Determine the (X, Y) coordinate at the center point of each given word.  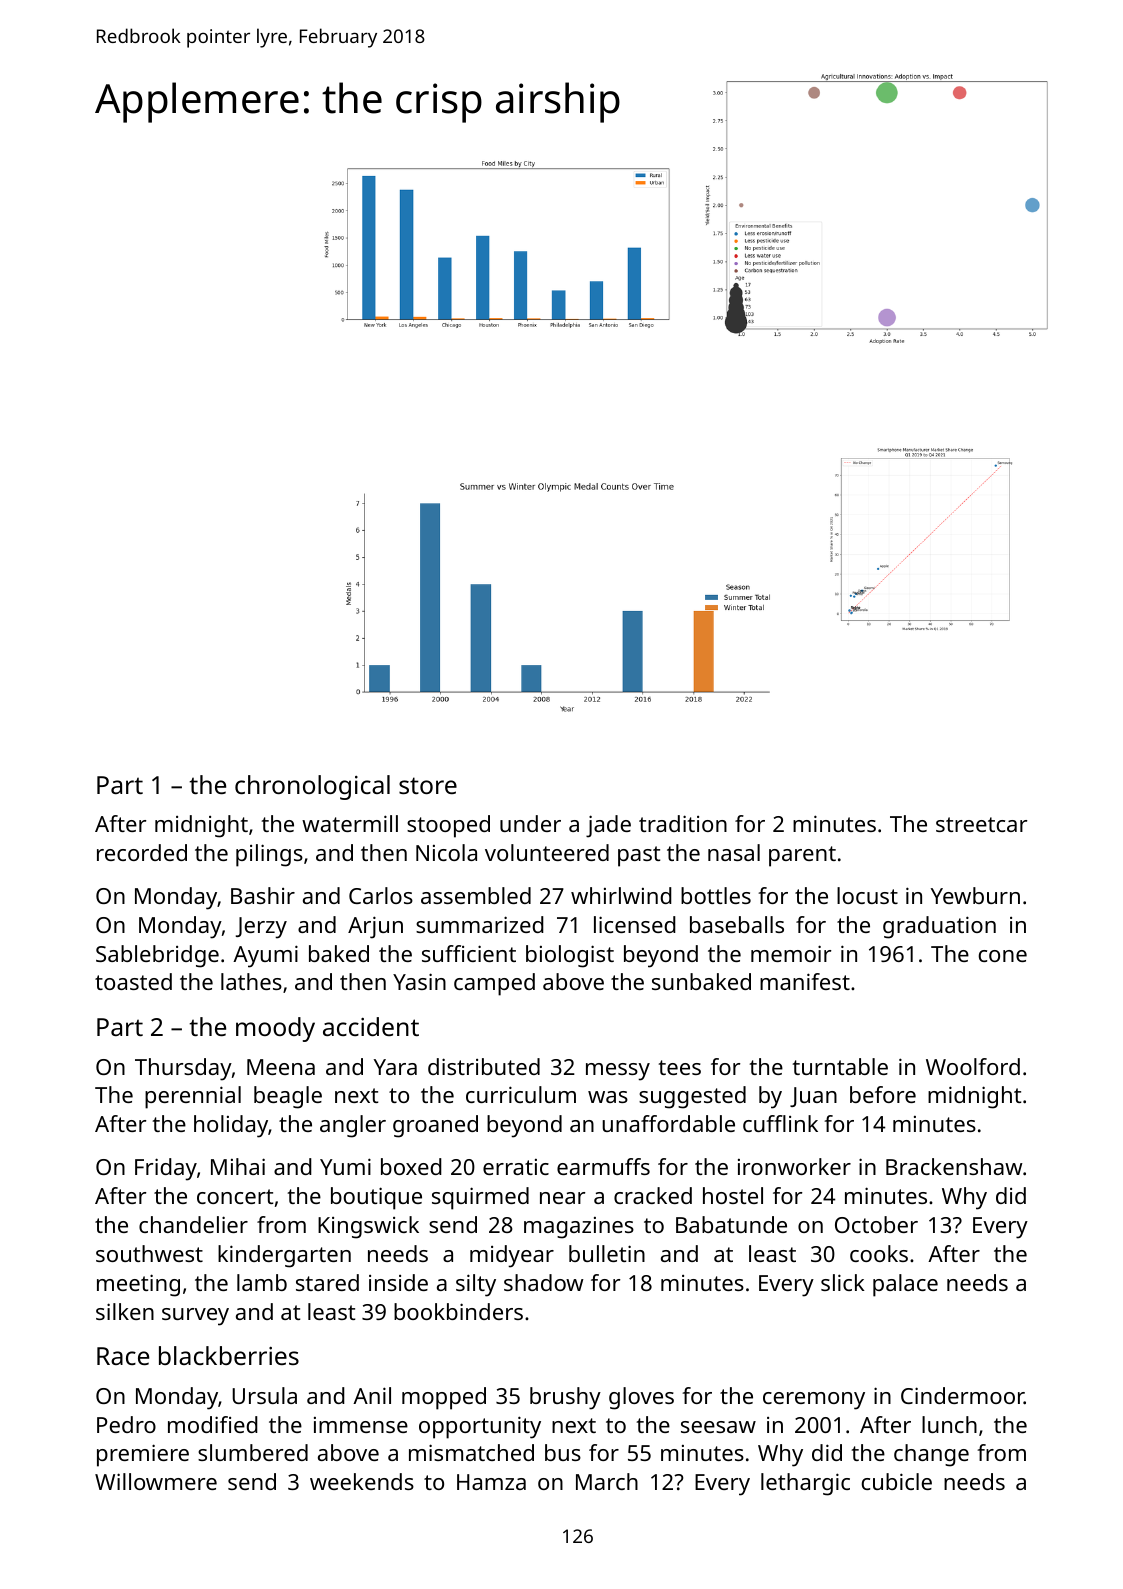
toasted (133, 981)
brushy (565, 1398)
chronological (312, 787)
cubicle (897, 1481)
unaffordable (668, 1123)
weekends (362, 1481)
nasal (734, 852)
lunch (949, 1424)
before (883, 1094)
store (428, 785)
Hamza (491, 1482)
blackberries (229, 1355)
